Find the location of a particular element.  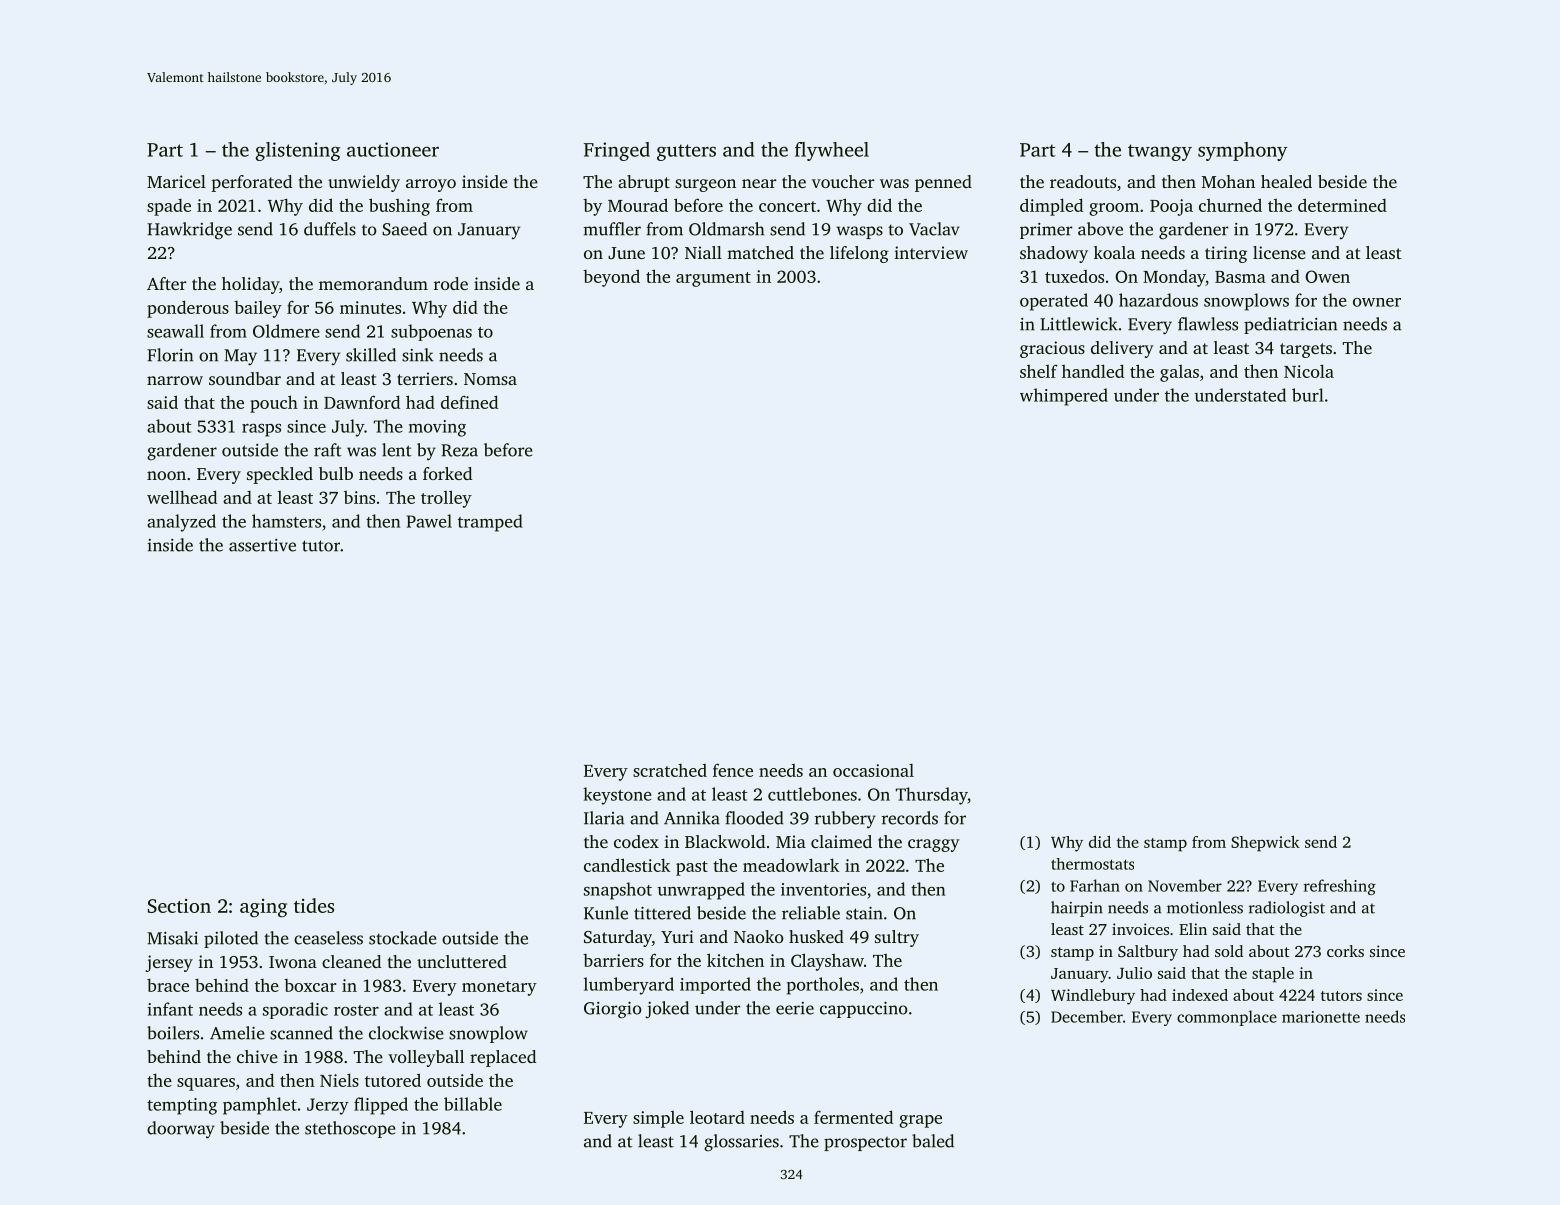

galas is located at coordinates (1179, 373).
